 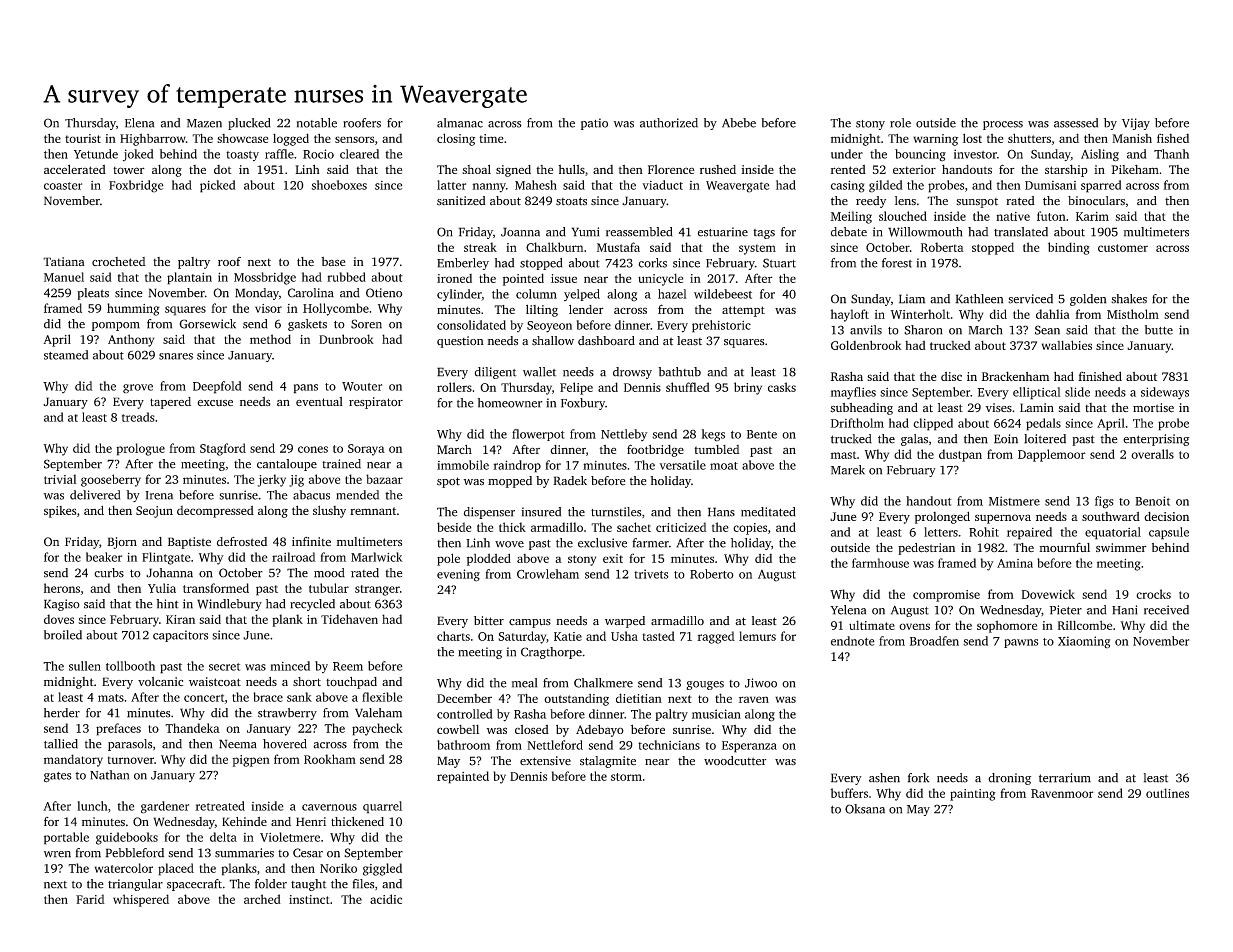 What do you see at coordinates (1100, 376) in the document?
I see `finished` at bounding box center [1100, 376].
